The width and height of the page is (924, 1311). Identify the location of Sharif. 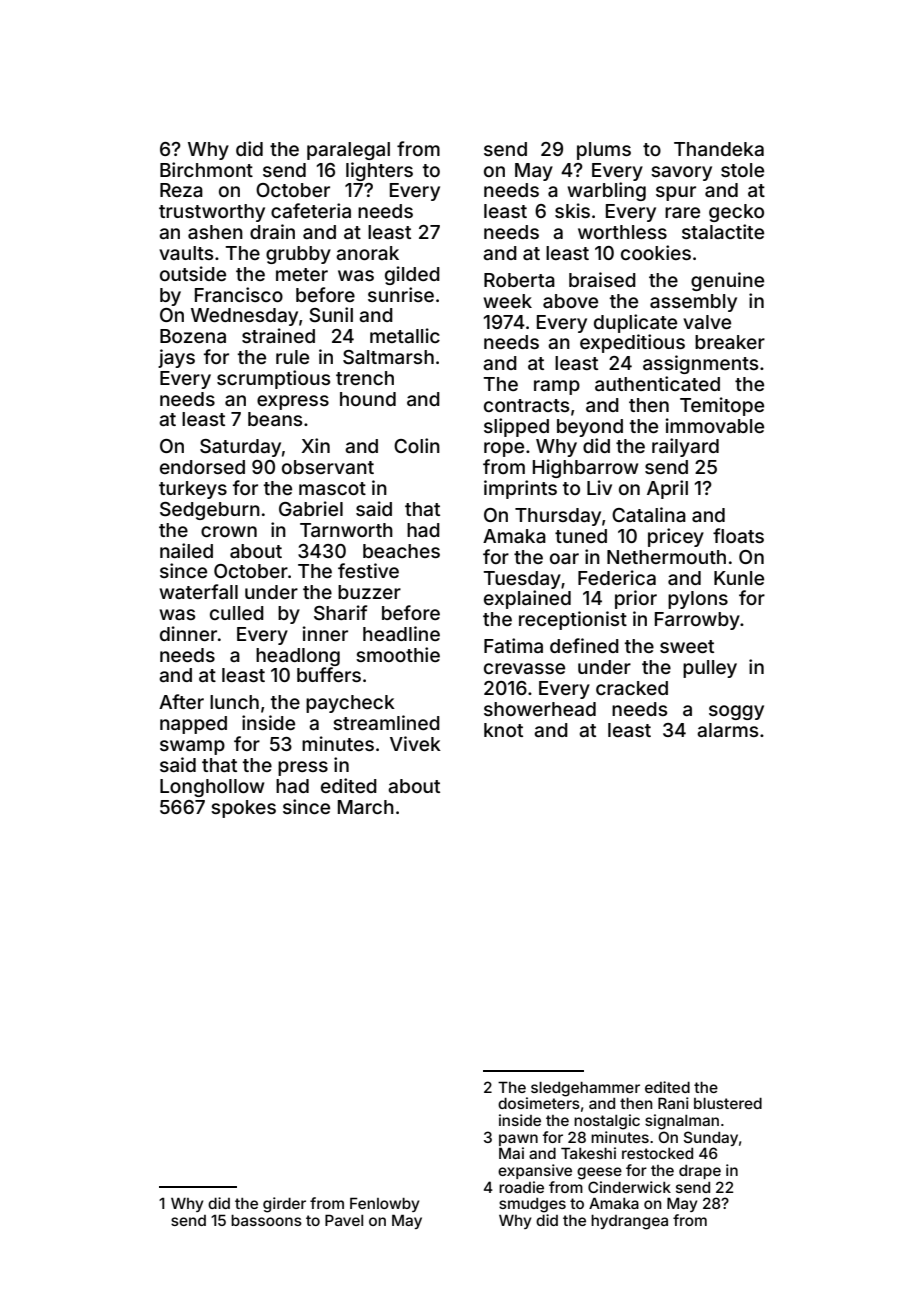
(340, 612).
